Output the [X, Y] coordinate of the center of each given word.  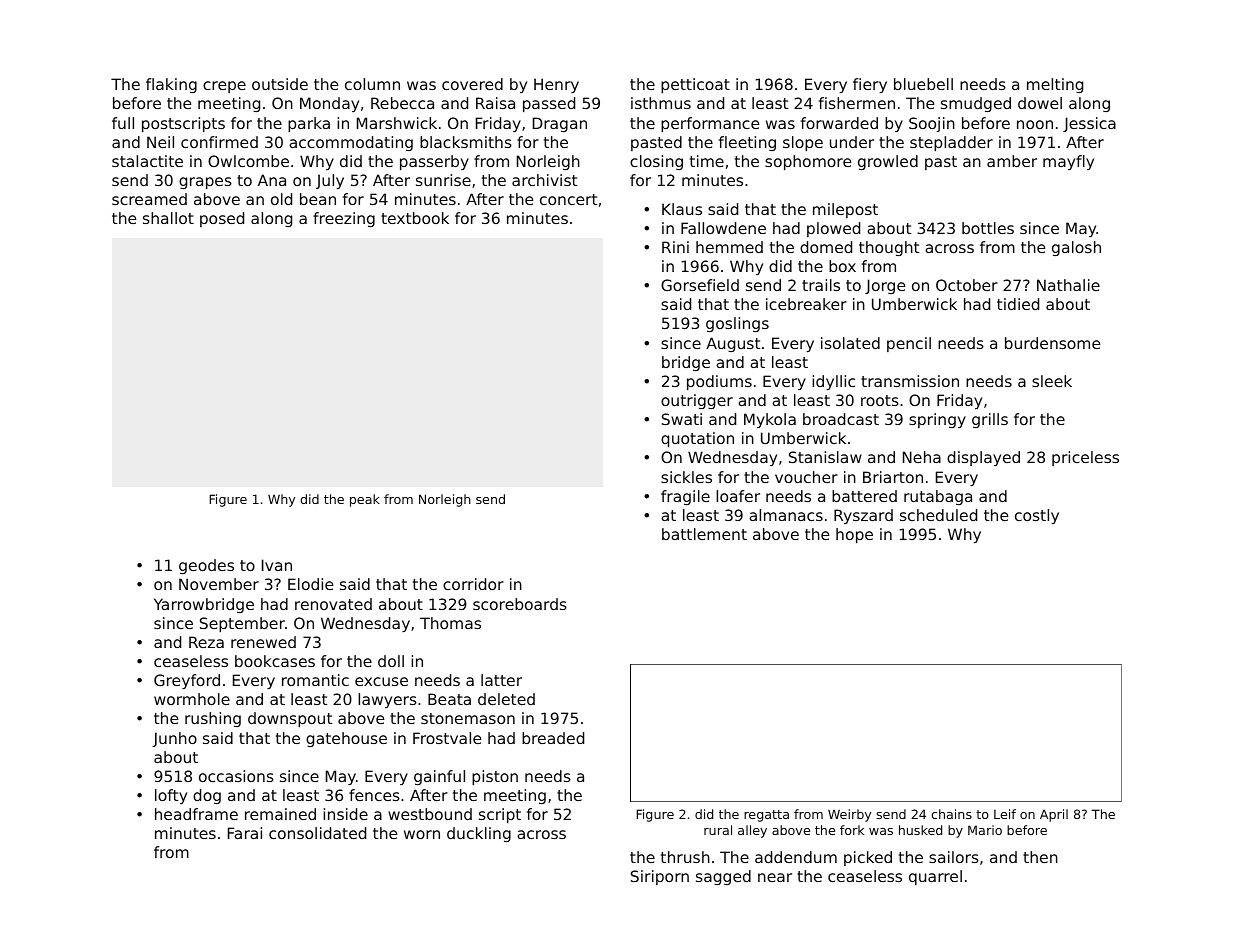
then [1040, 857]
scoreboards [520, 604]
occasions [236, 776]
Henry [556, 85]
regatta [766, 816]
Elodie [310, 584]
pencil [909, 344]
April [1054, 815]
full [123, 123]
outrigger [697, 401]
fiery [870, 85]
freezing [344, 219]
